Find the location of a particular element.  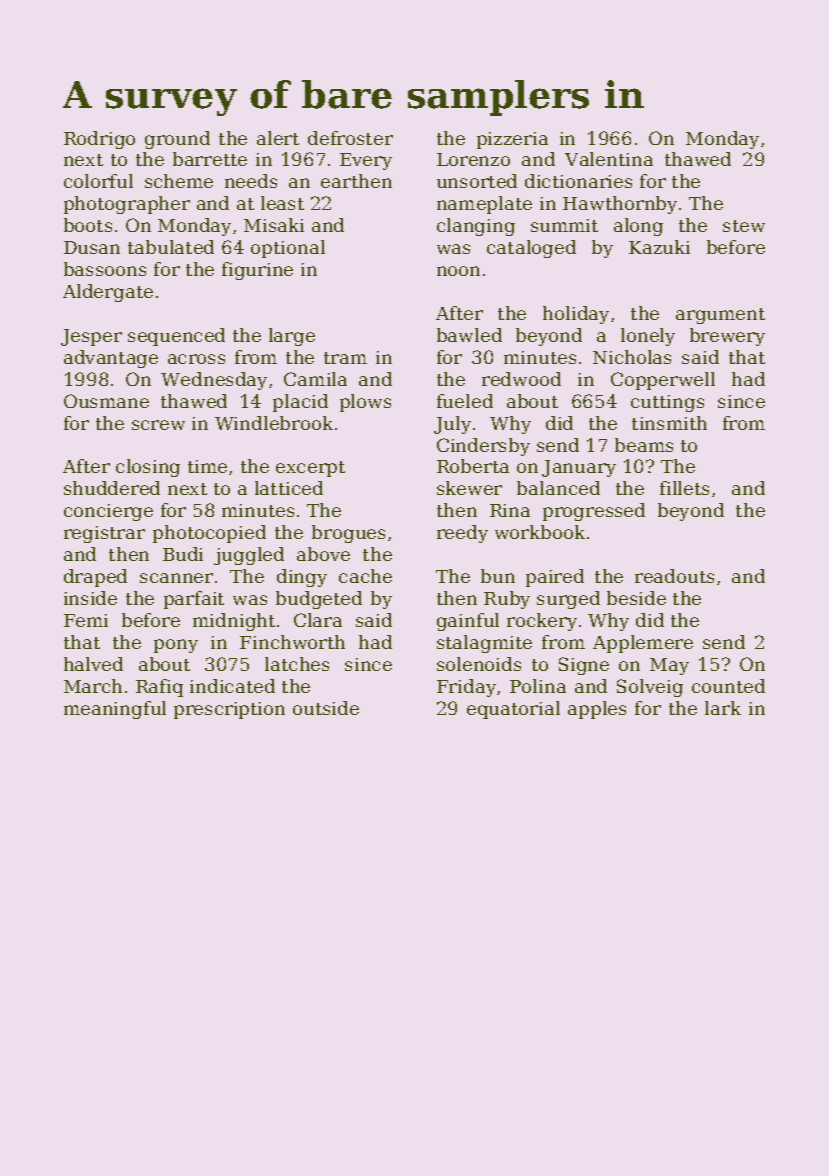

bassoons is located at coordinates (105, 269).
